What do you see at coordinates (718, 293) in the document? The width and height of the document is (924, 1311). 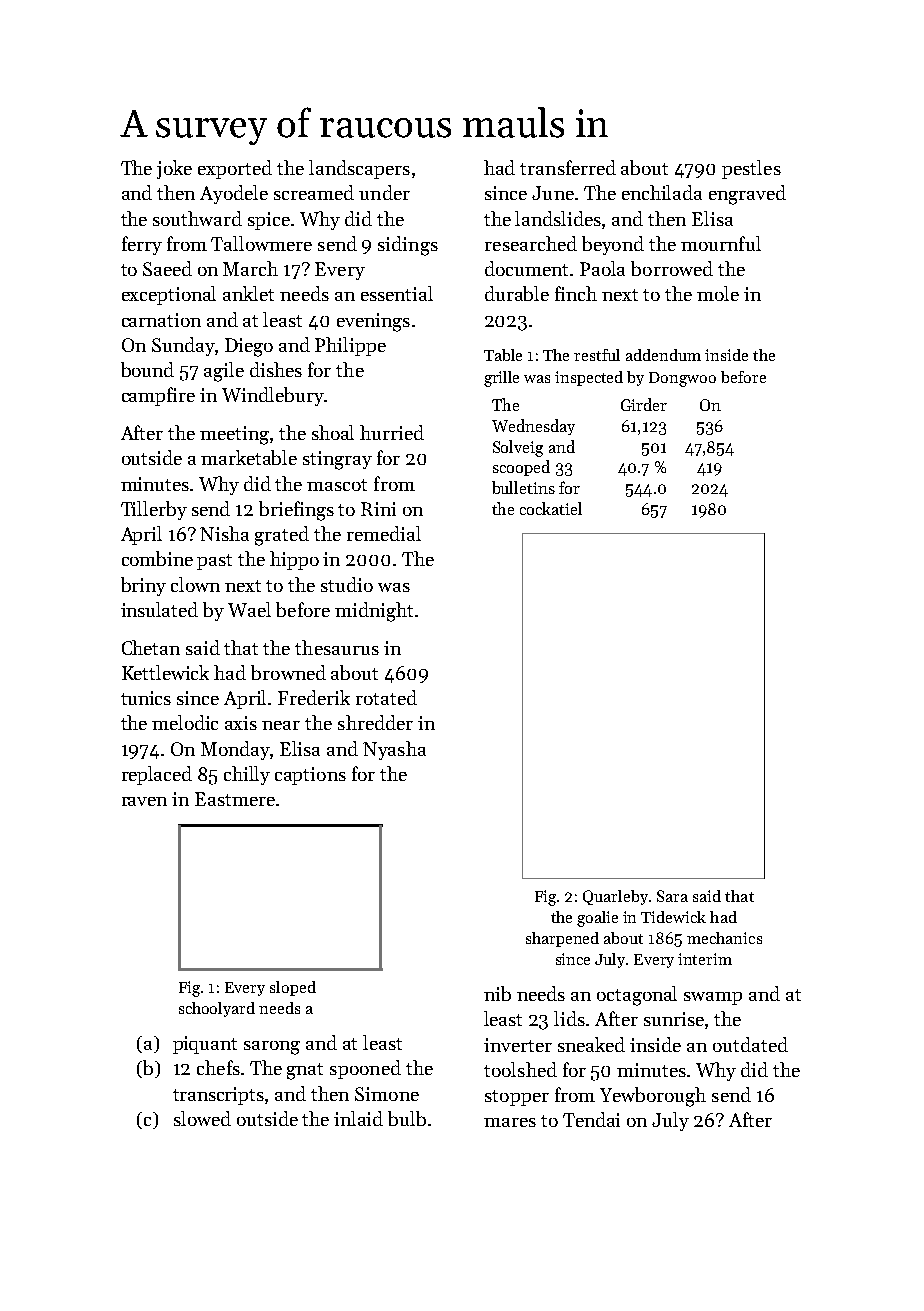 I see `mole` at bounding box center [718, 293].
